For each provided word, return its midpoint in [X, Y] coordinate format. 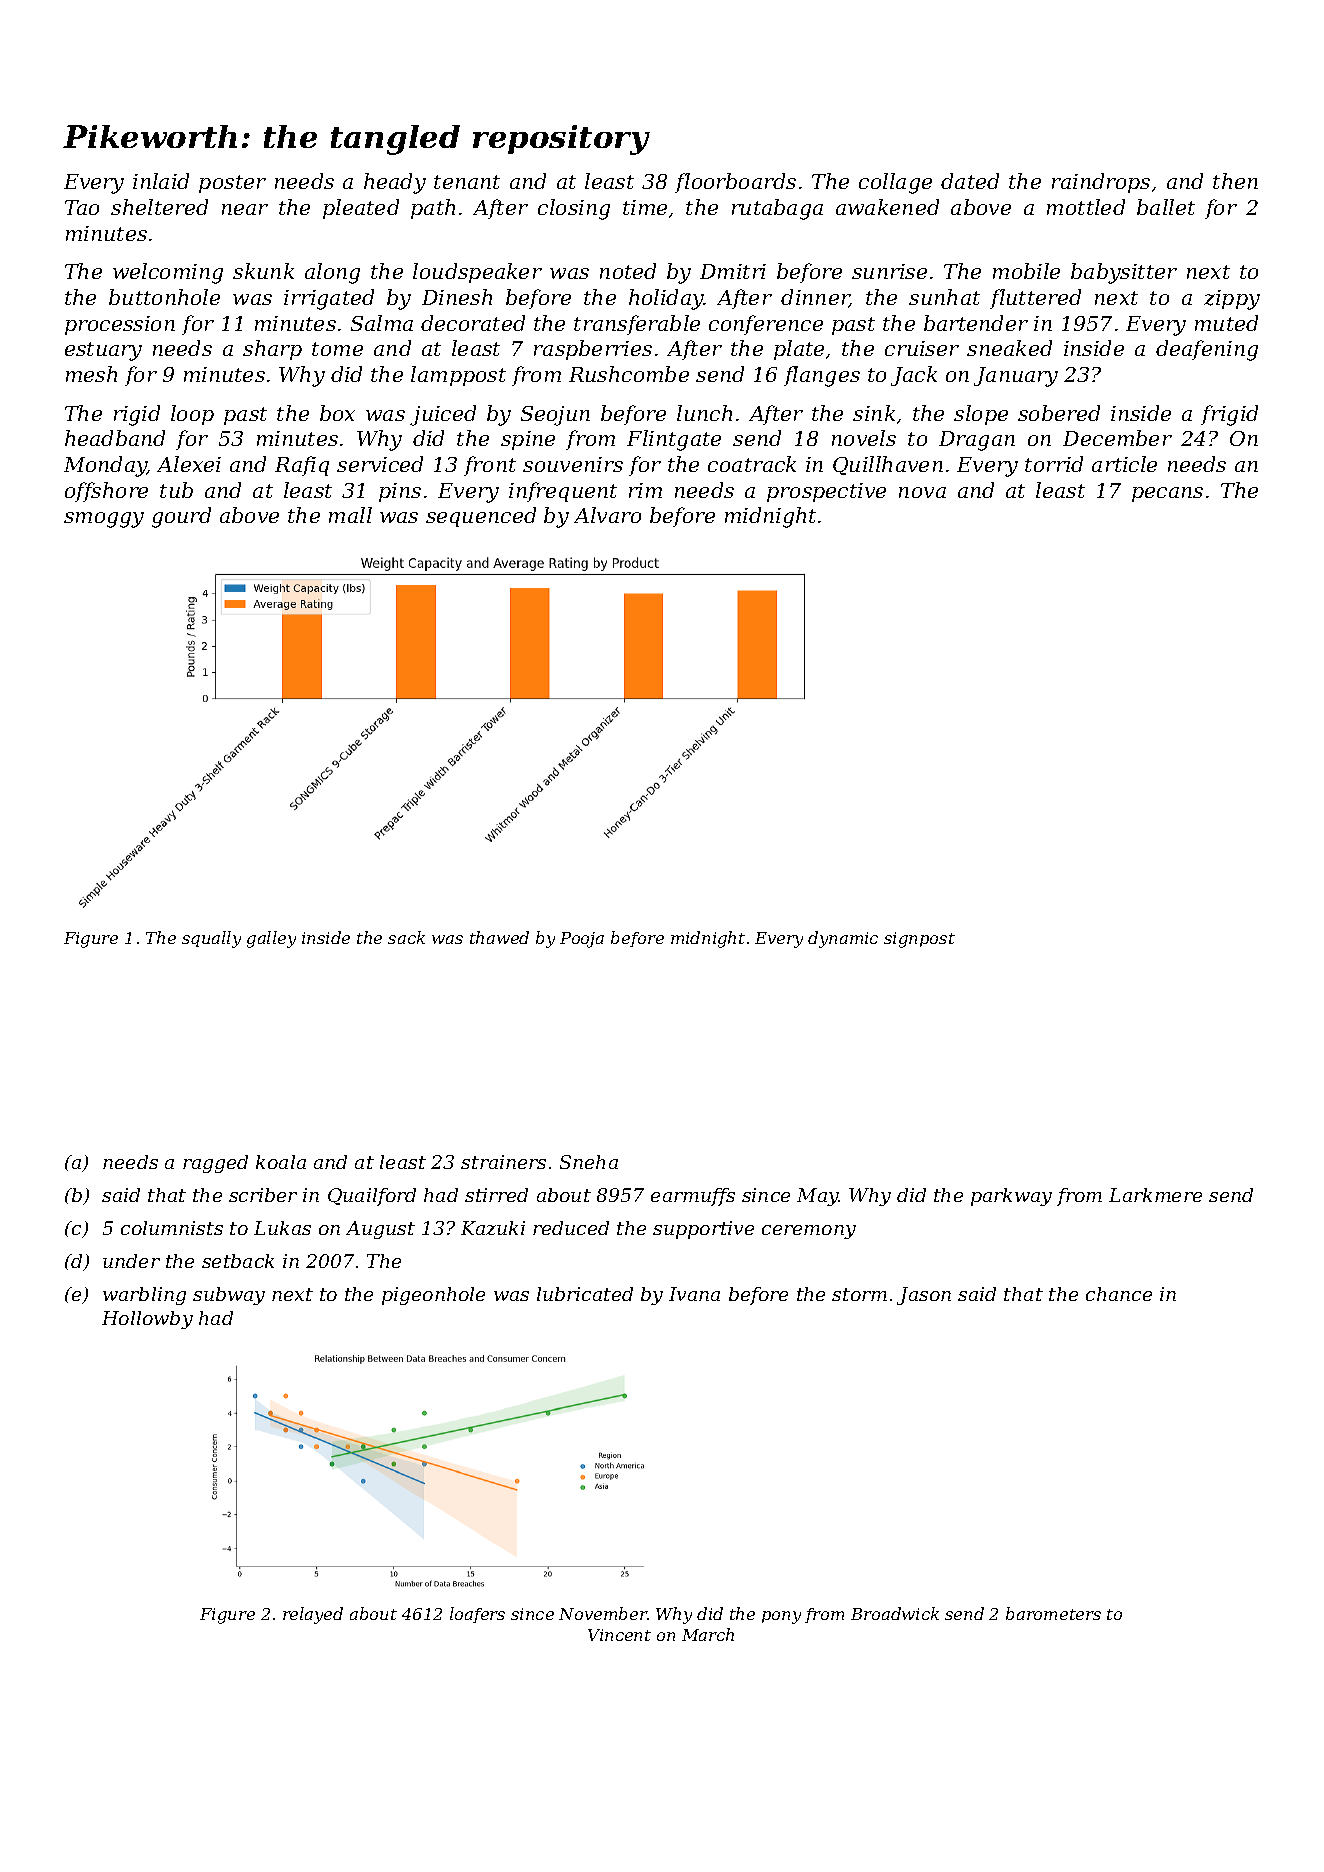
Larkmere [1155, 1195]
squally [211, 939]
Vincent [619, 1635]
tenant [467, 182]
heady [395, 183]
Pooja [582, 940]
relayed [313, 1615]
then [1235, 181]
